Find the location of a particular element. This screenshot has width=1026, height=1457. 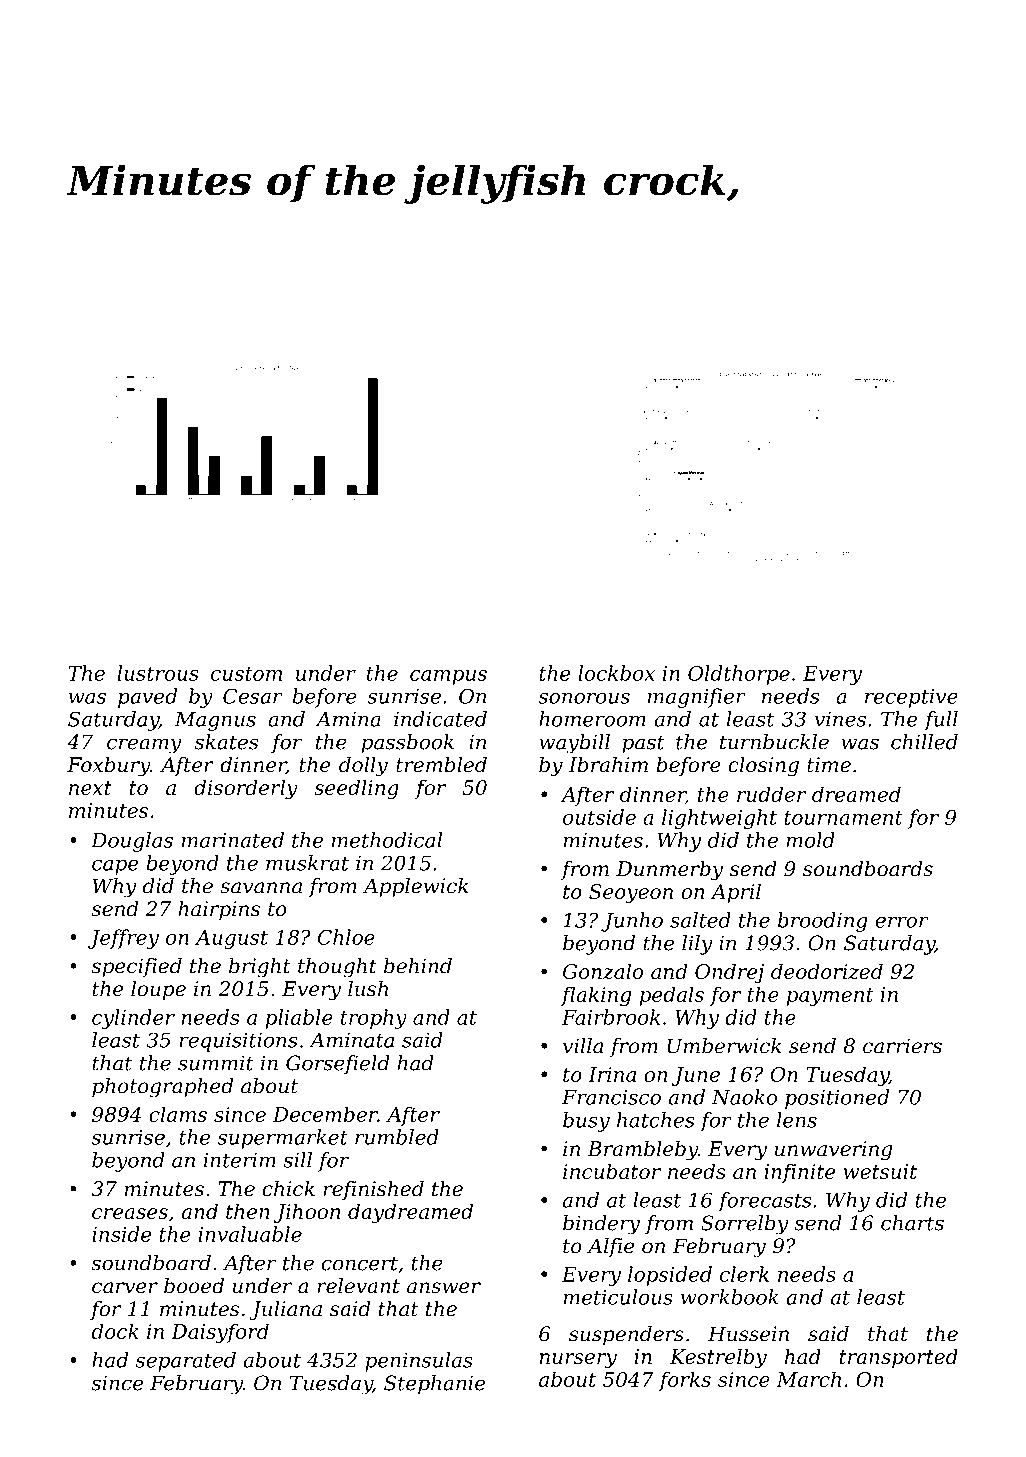

Sorrelby is located at coordinates (744, 1225).
